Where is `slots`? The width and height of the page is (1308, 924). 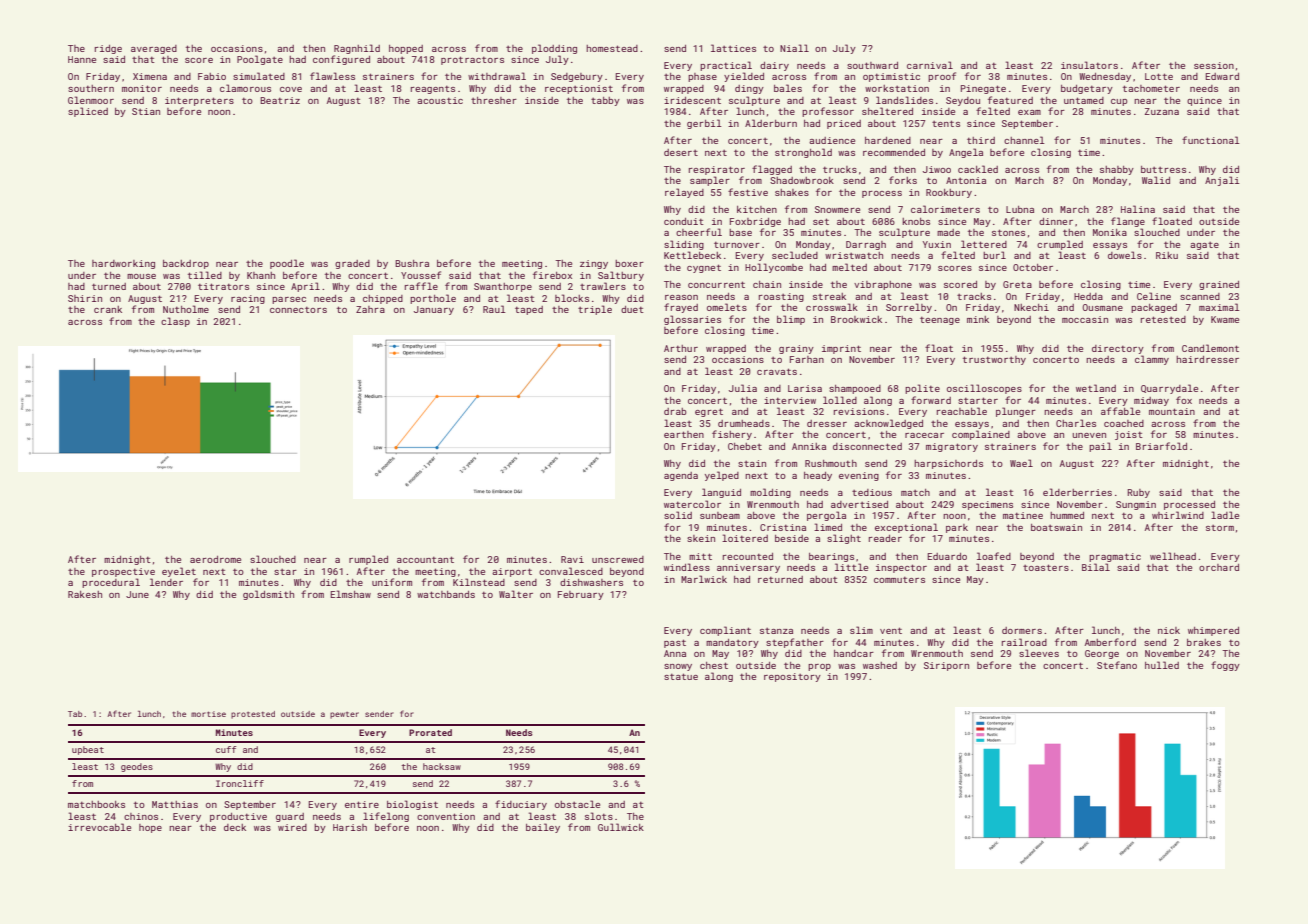
slots is located at coordinates (599, 816).
